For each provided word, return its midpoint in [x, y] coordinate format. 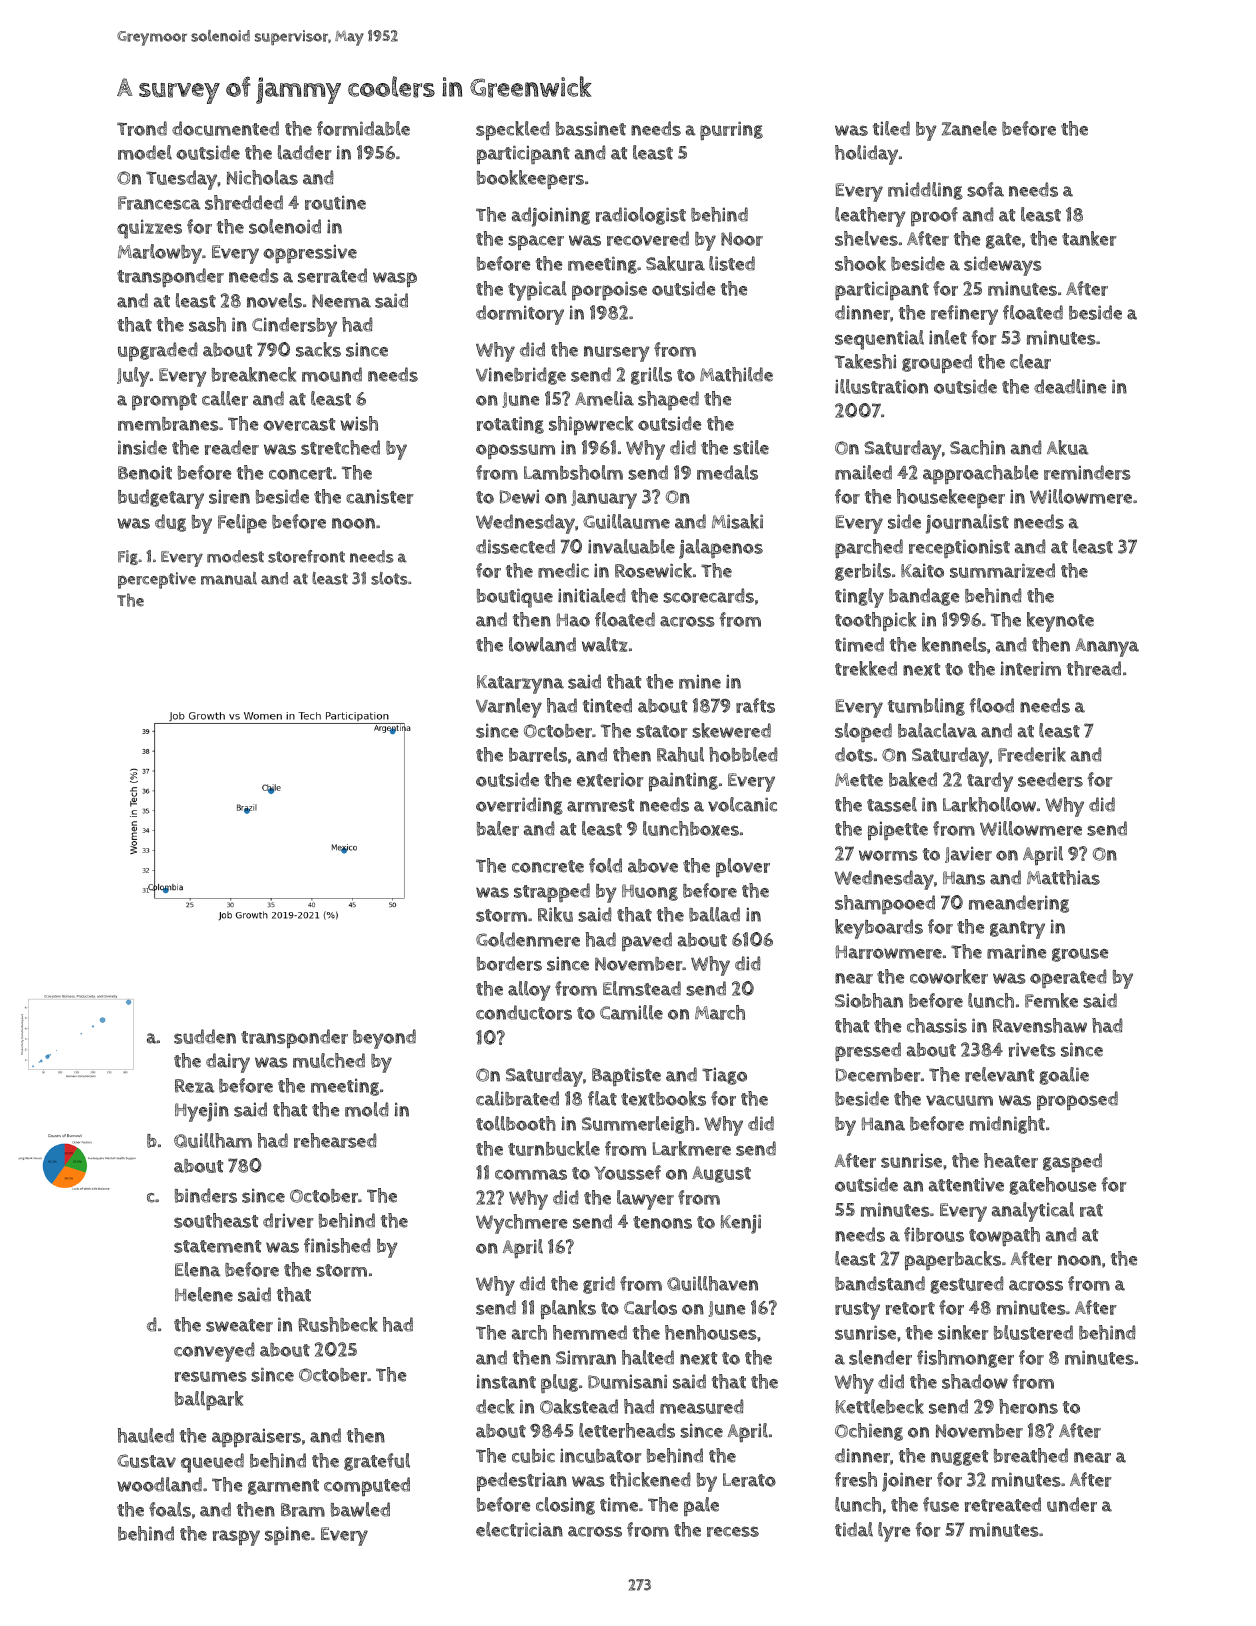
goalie [1064, 1076]
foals [170, 1509]
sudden [205, 1036]
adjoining [551, 217]
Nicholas [262, 177]
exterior [610, 779]
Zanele [969, 128]
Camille [631, 1012]
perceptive [157, 580]
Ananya [1107, 647]
